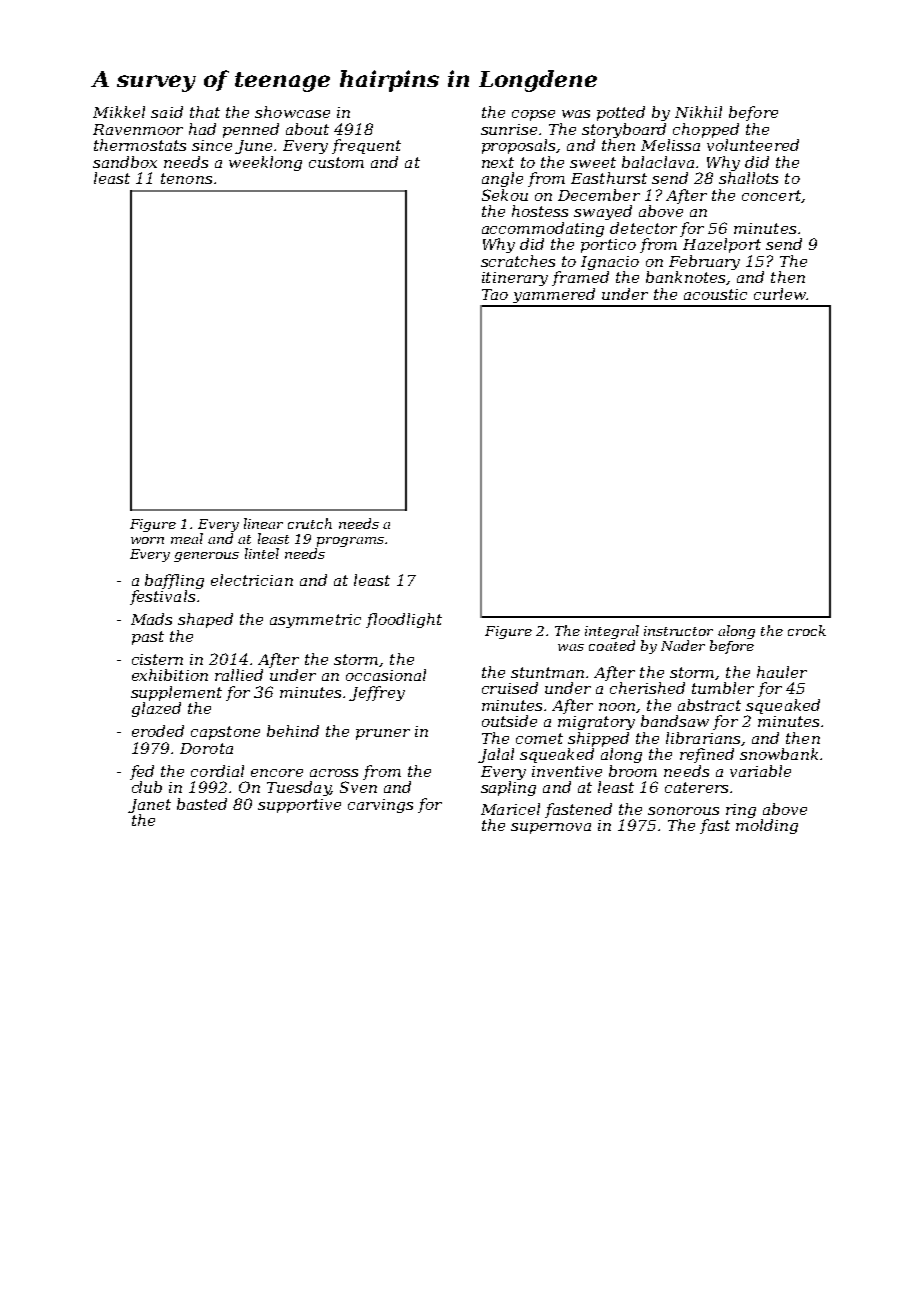 This screenshot has height=1308, width=924. What do you see at coordinates (807, 630) in the screenshot?
I see `crock` at bounding box center [807, 630].
